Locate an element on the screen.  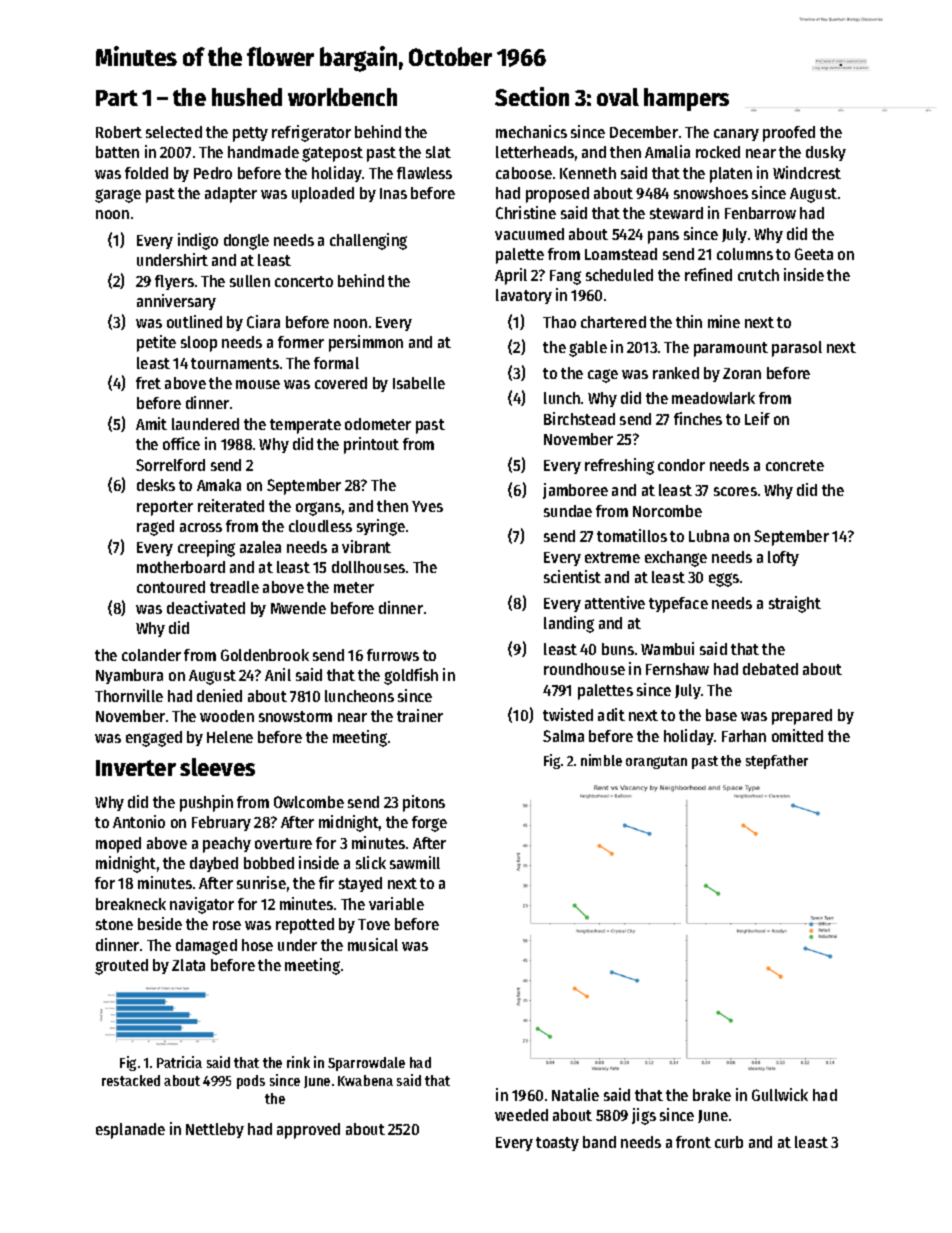
Sparrowdale is located at coordinates (366, 1064).
